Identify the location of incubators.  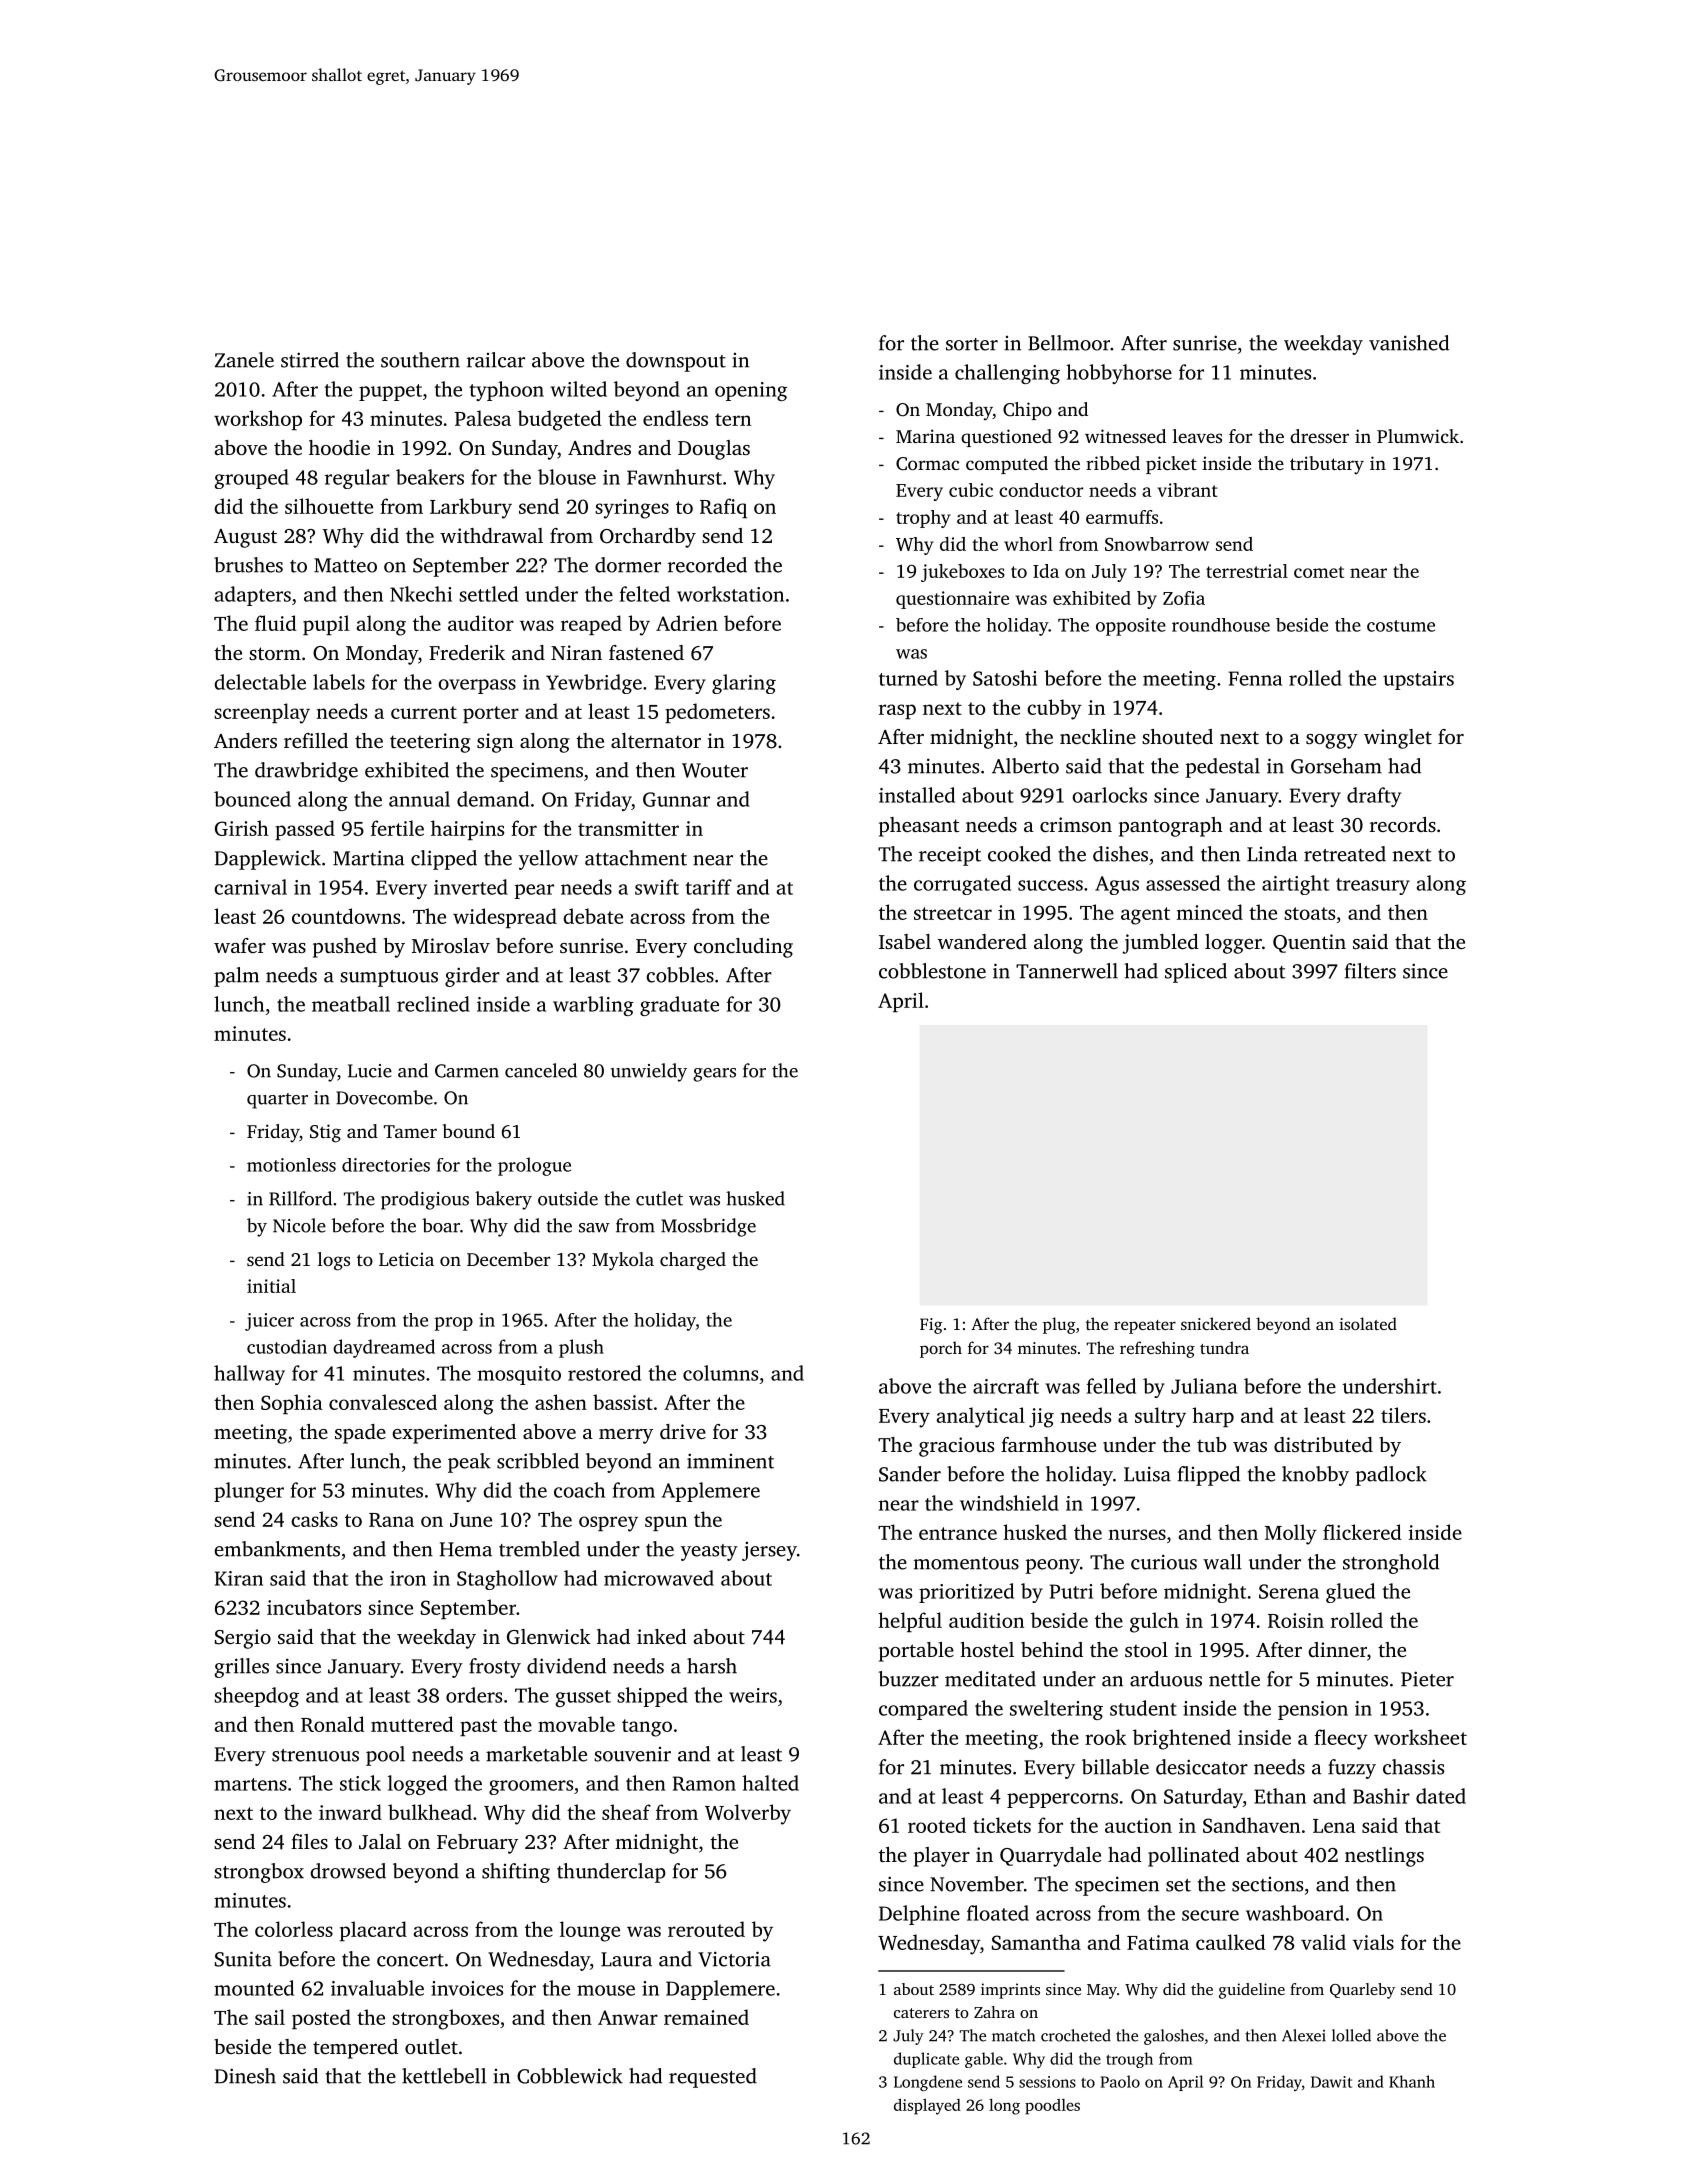
(314, 1607).
